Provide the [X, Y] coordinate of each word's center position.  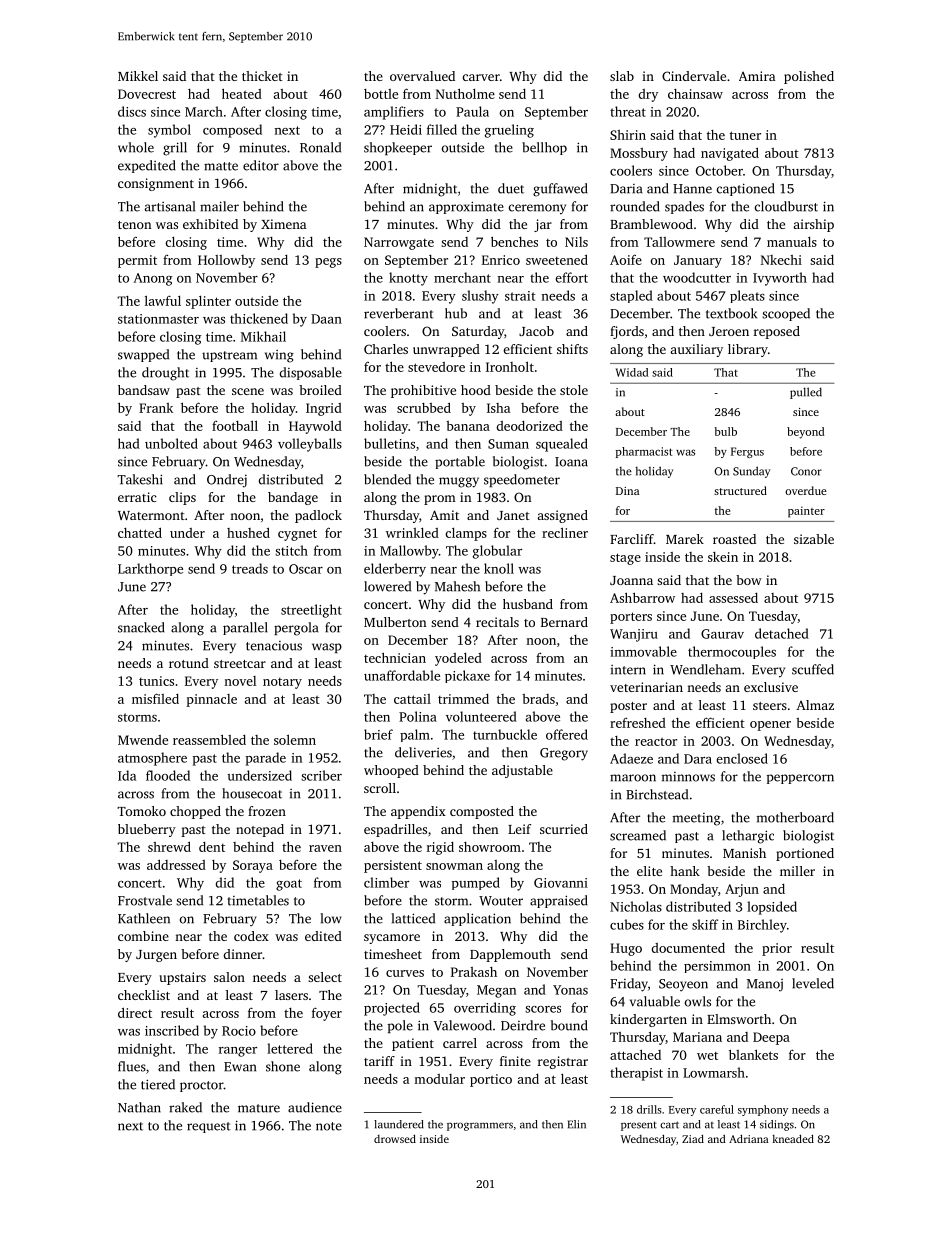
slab [622, 76]
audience [315, 1107]
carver [481, 77]
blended [387, 479]
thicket [262, 76]
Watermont [151, 515]
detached [782, 633]
